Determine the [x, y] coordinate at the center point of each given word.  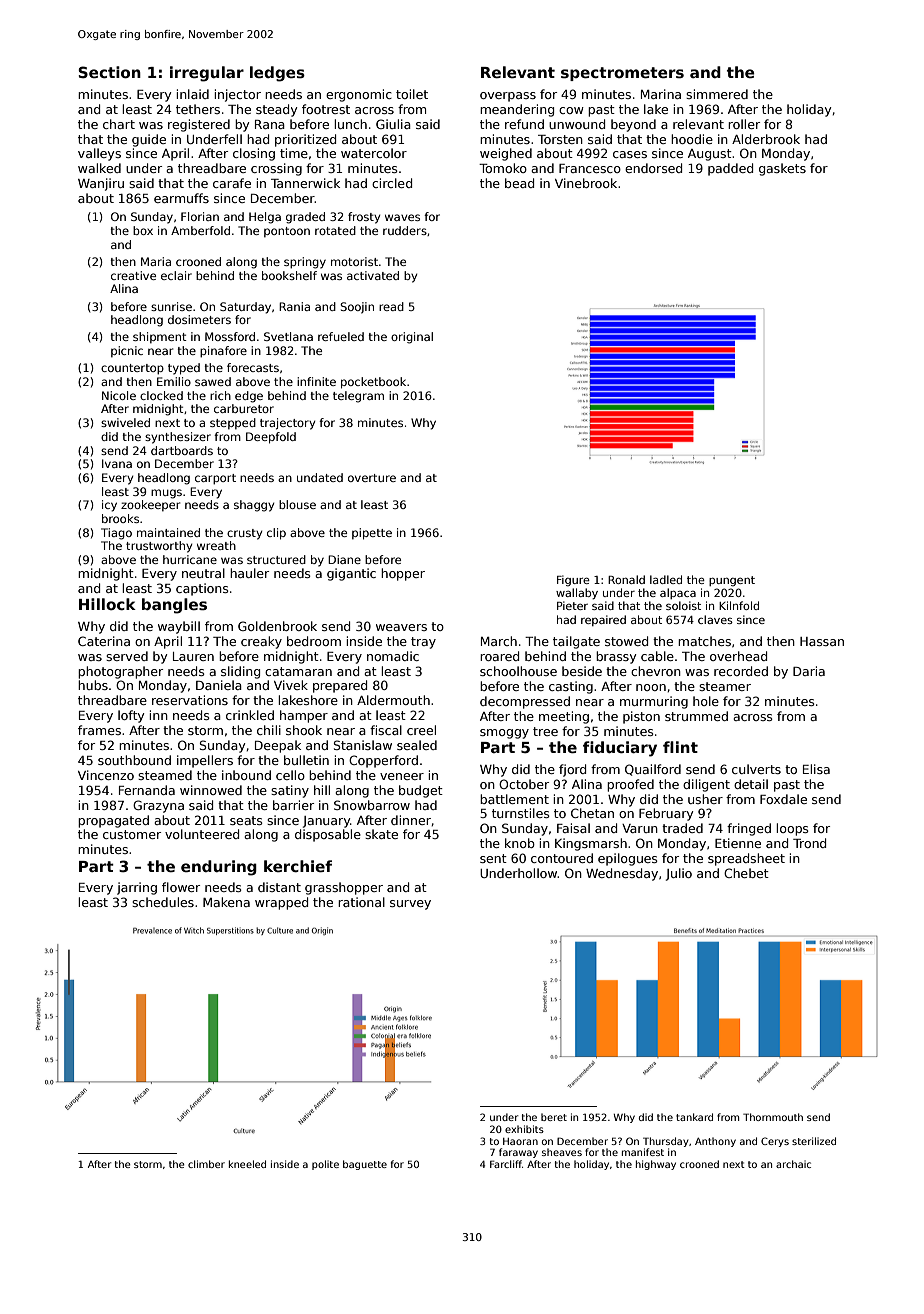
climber [206, 1164]
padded [730, 169]
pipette [372, 534]
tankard [694, 1117]
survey [410, 905]
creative [133, 275]
